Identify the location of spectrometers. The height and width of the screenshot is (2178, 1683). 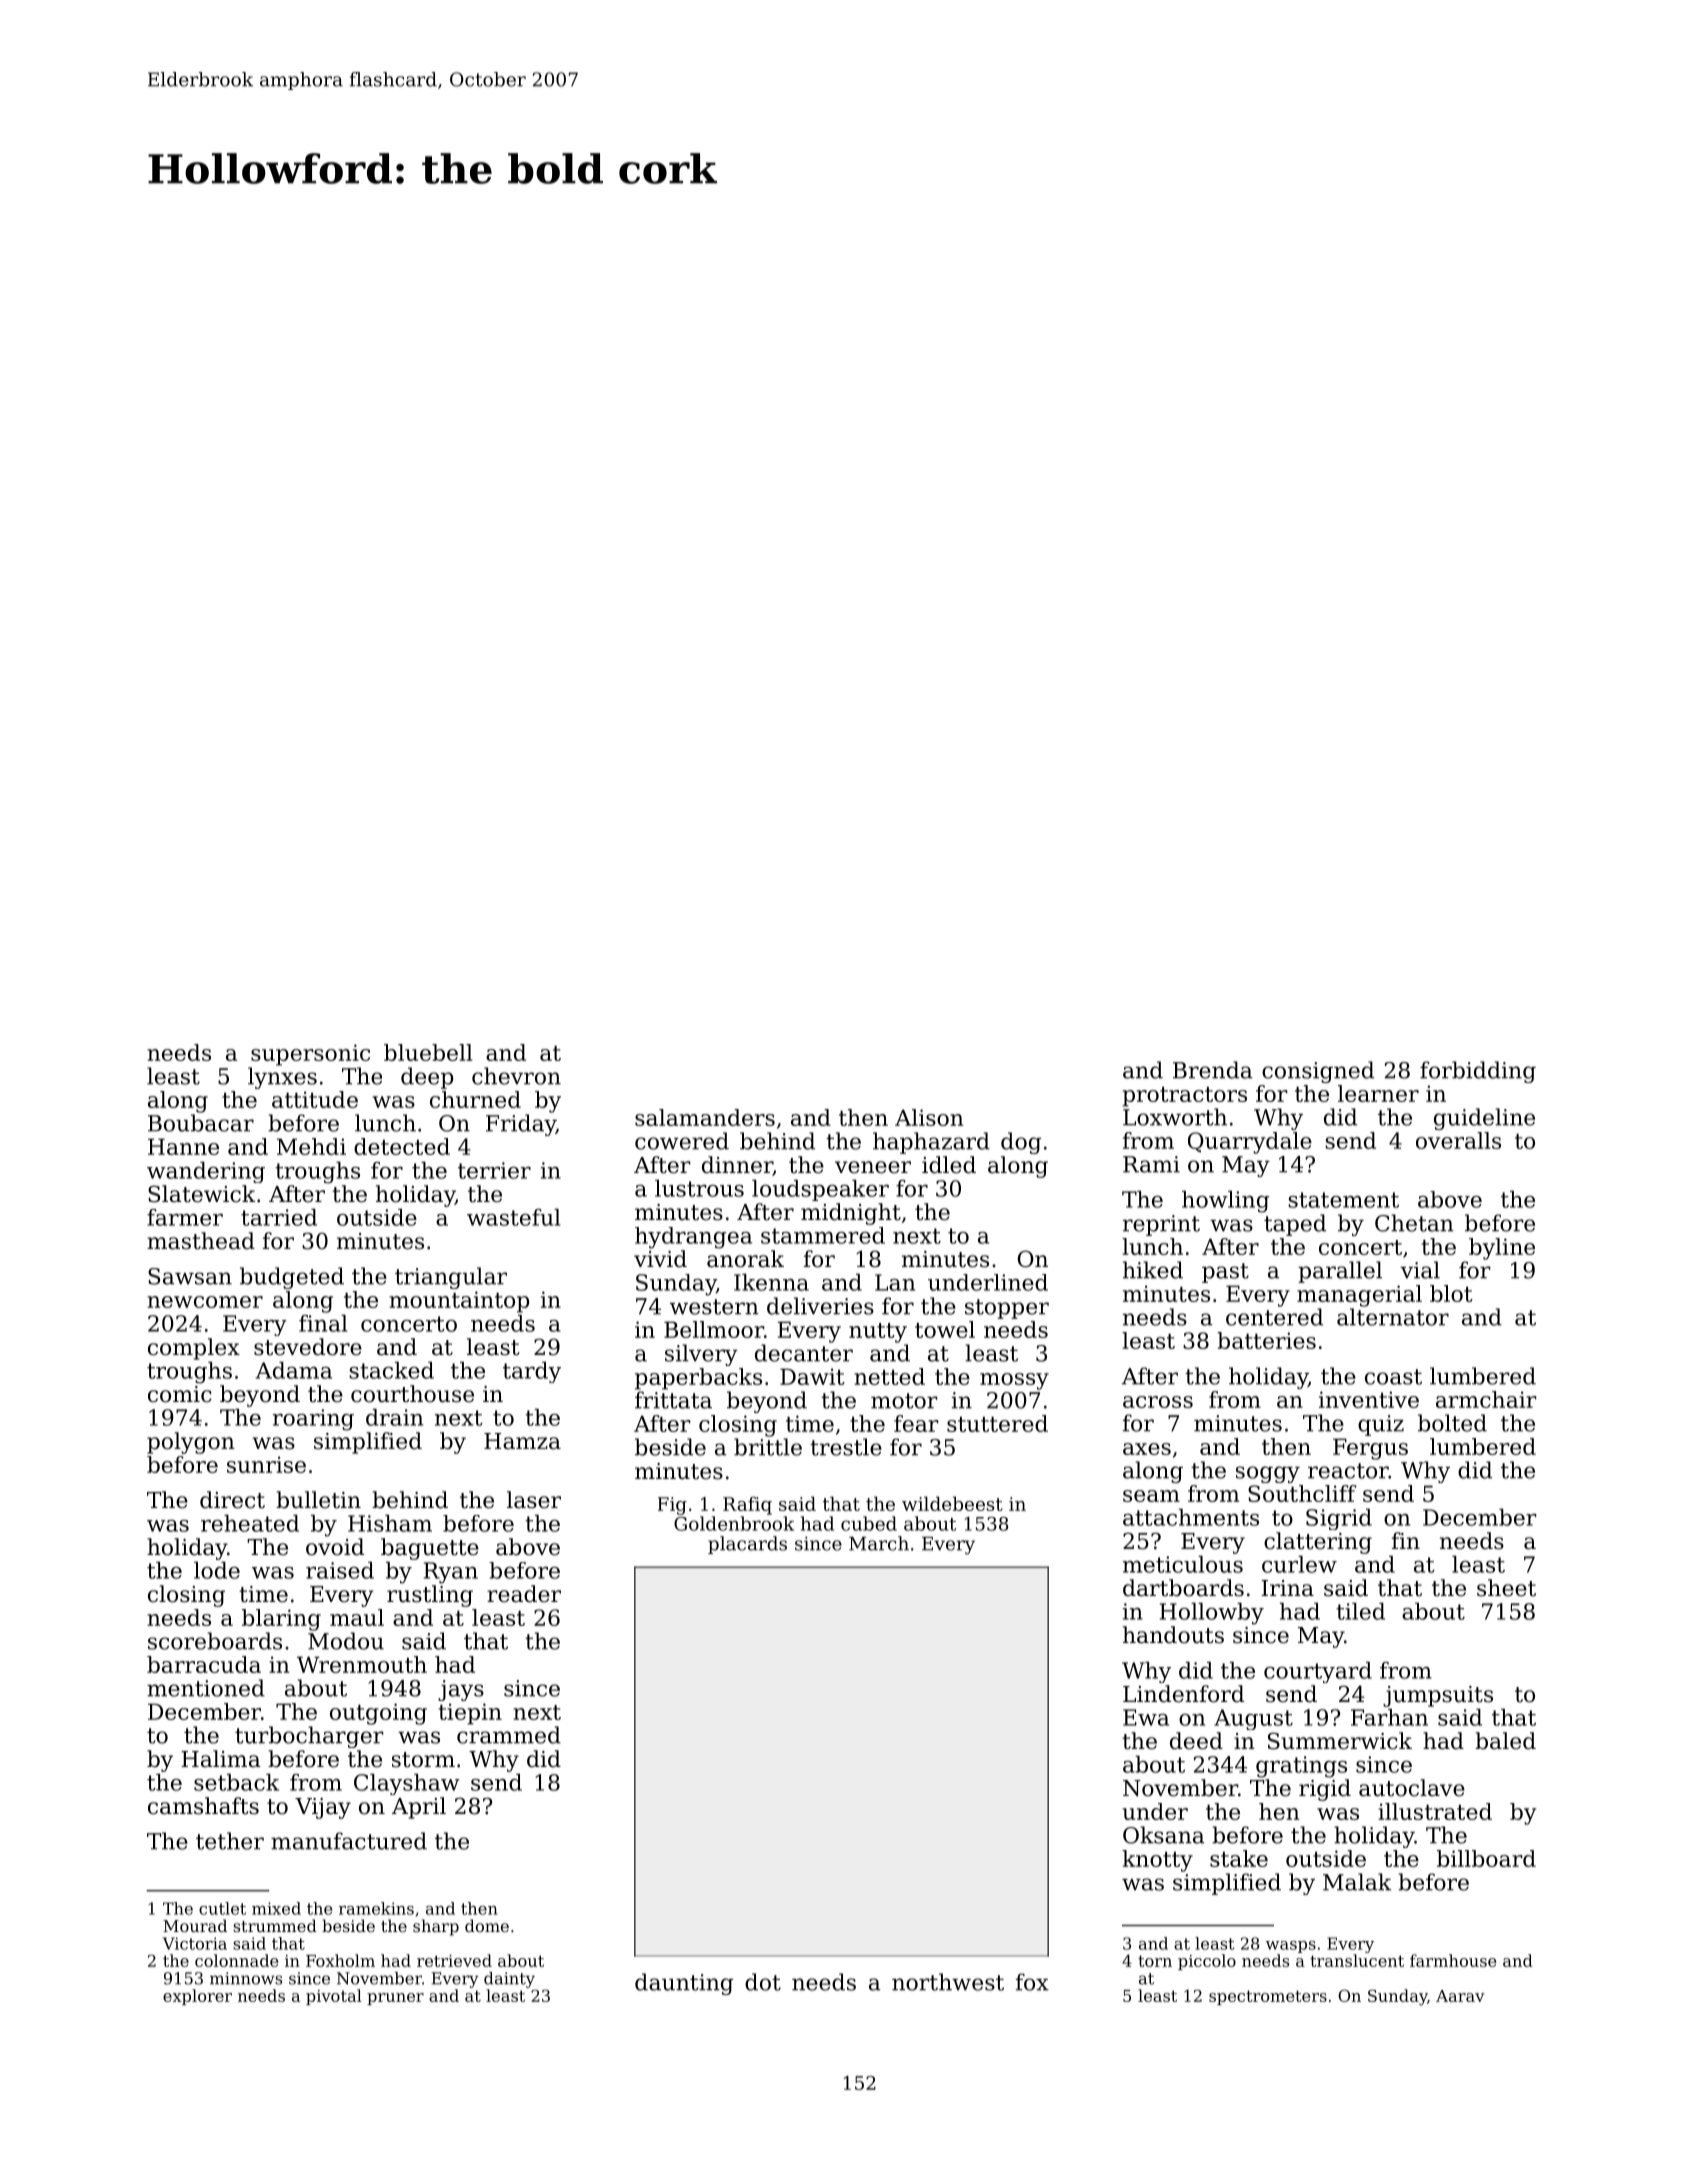
(1268, 1997).
